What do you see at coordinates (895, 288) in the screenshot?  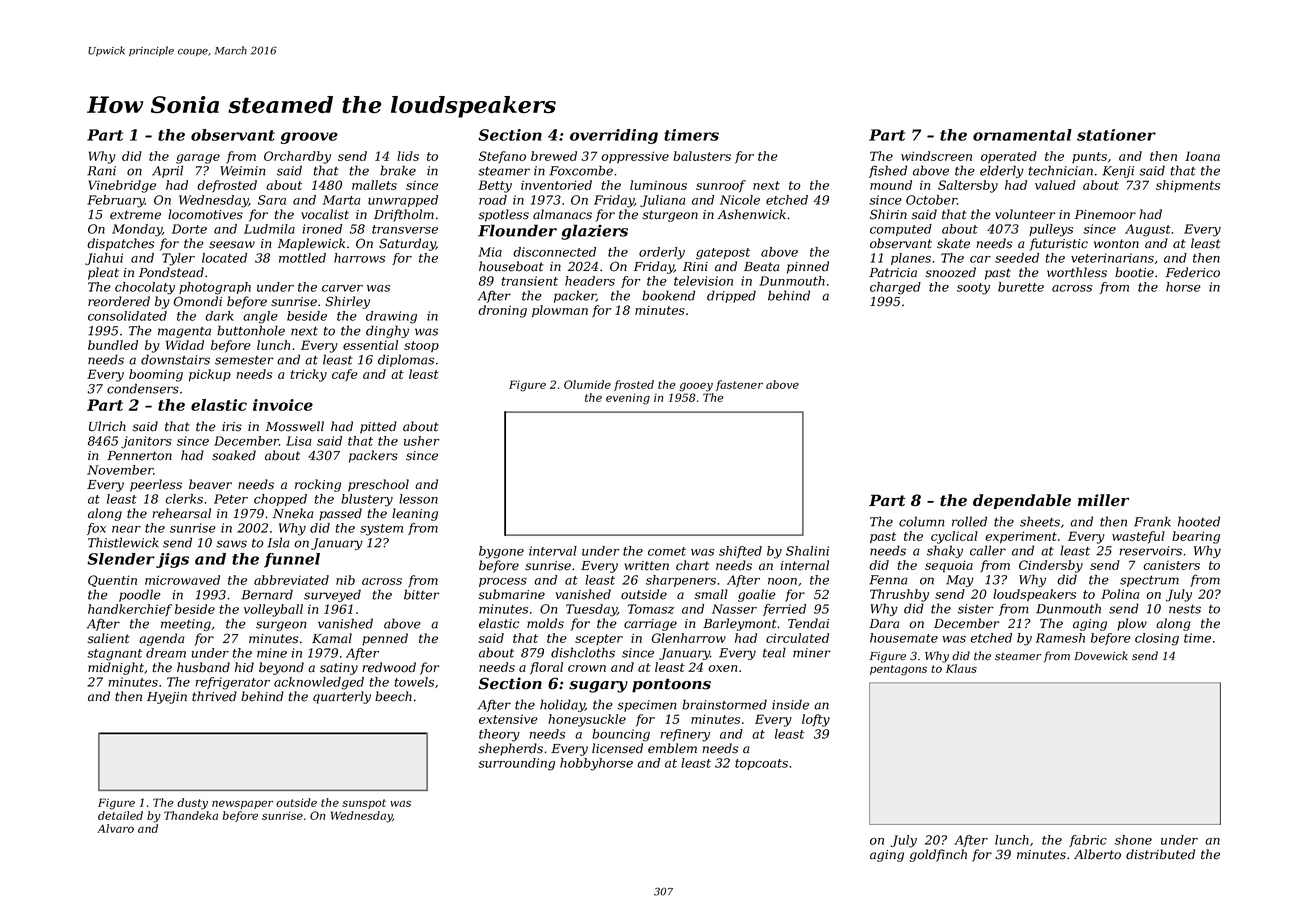 I see `charged` at bounding box center [895, 288].
